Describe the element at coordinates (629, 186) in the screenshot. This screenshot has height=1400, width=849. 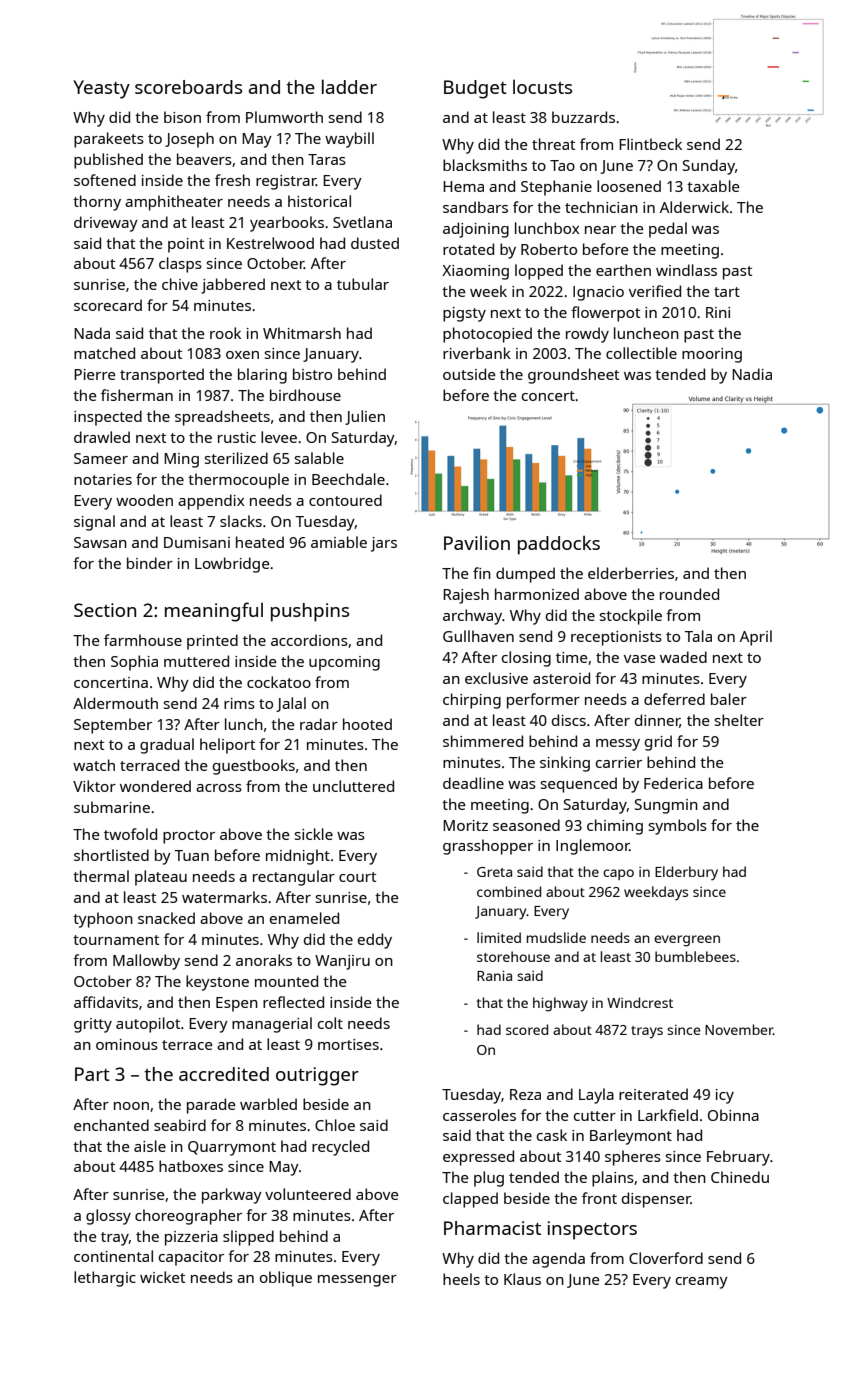
I see `loosened` at that location.
